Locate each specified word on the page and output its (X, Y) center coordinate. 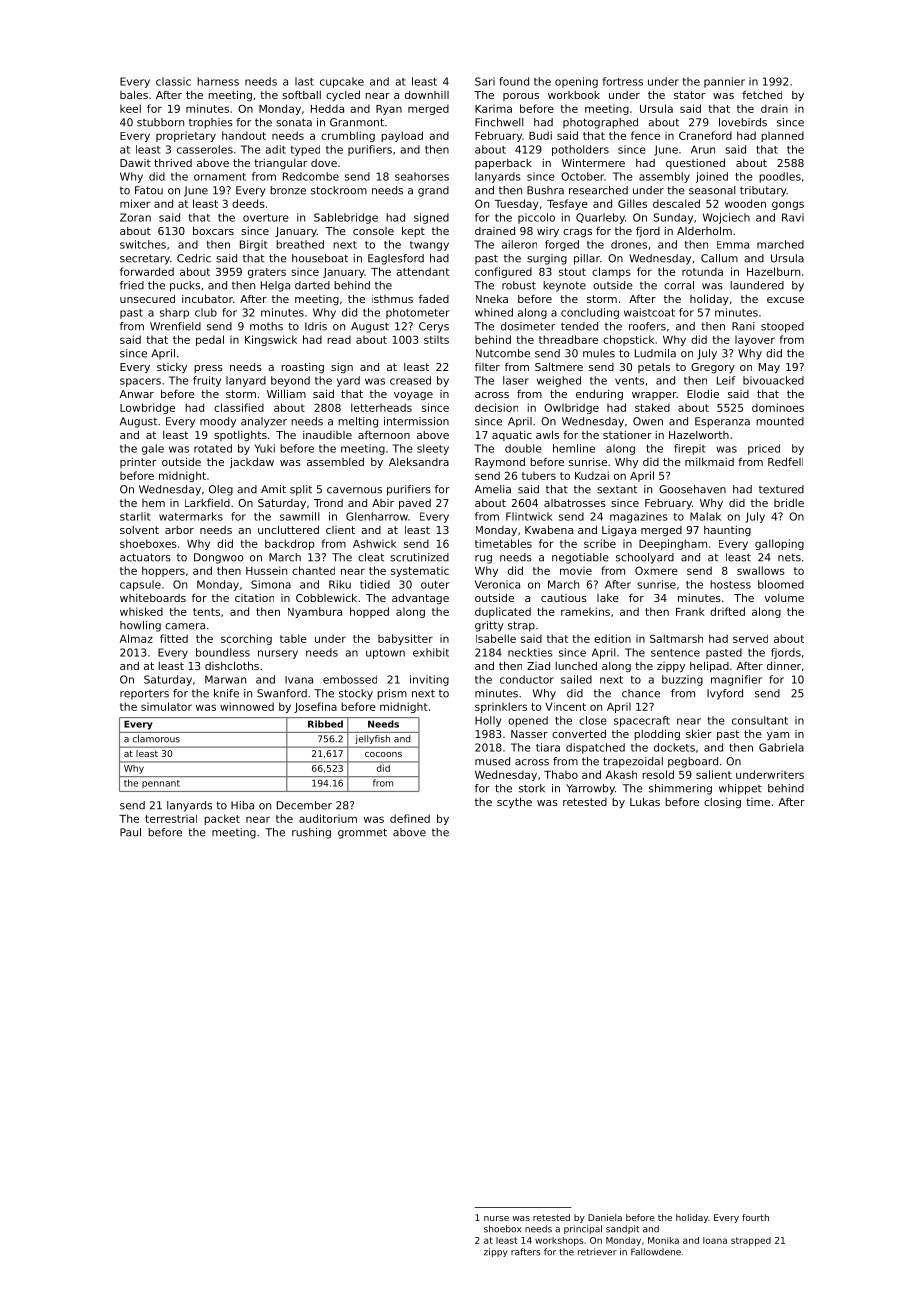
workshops (559, 1241)
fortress (623, 81)
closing (722, 803)
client (340, 530)
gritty (489, 626)
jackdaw (252, 462)
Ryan (389, 110)
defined (410, 818)
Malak (705, 516)
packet (222, 819)
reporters (144, 695)
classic (173, 81)
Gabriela (781, 747)
